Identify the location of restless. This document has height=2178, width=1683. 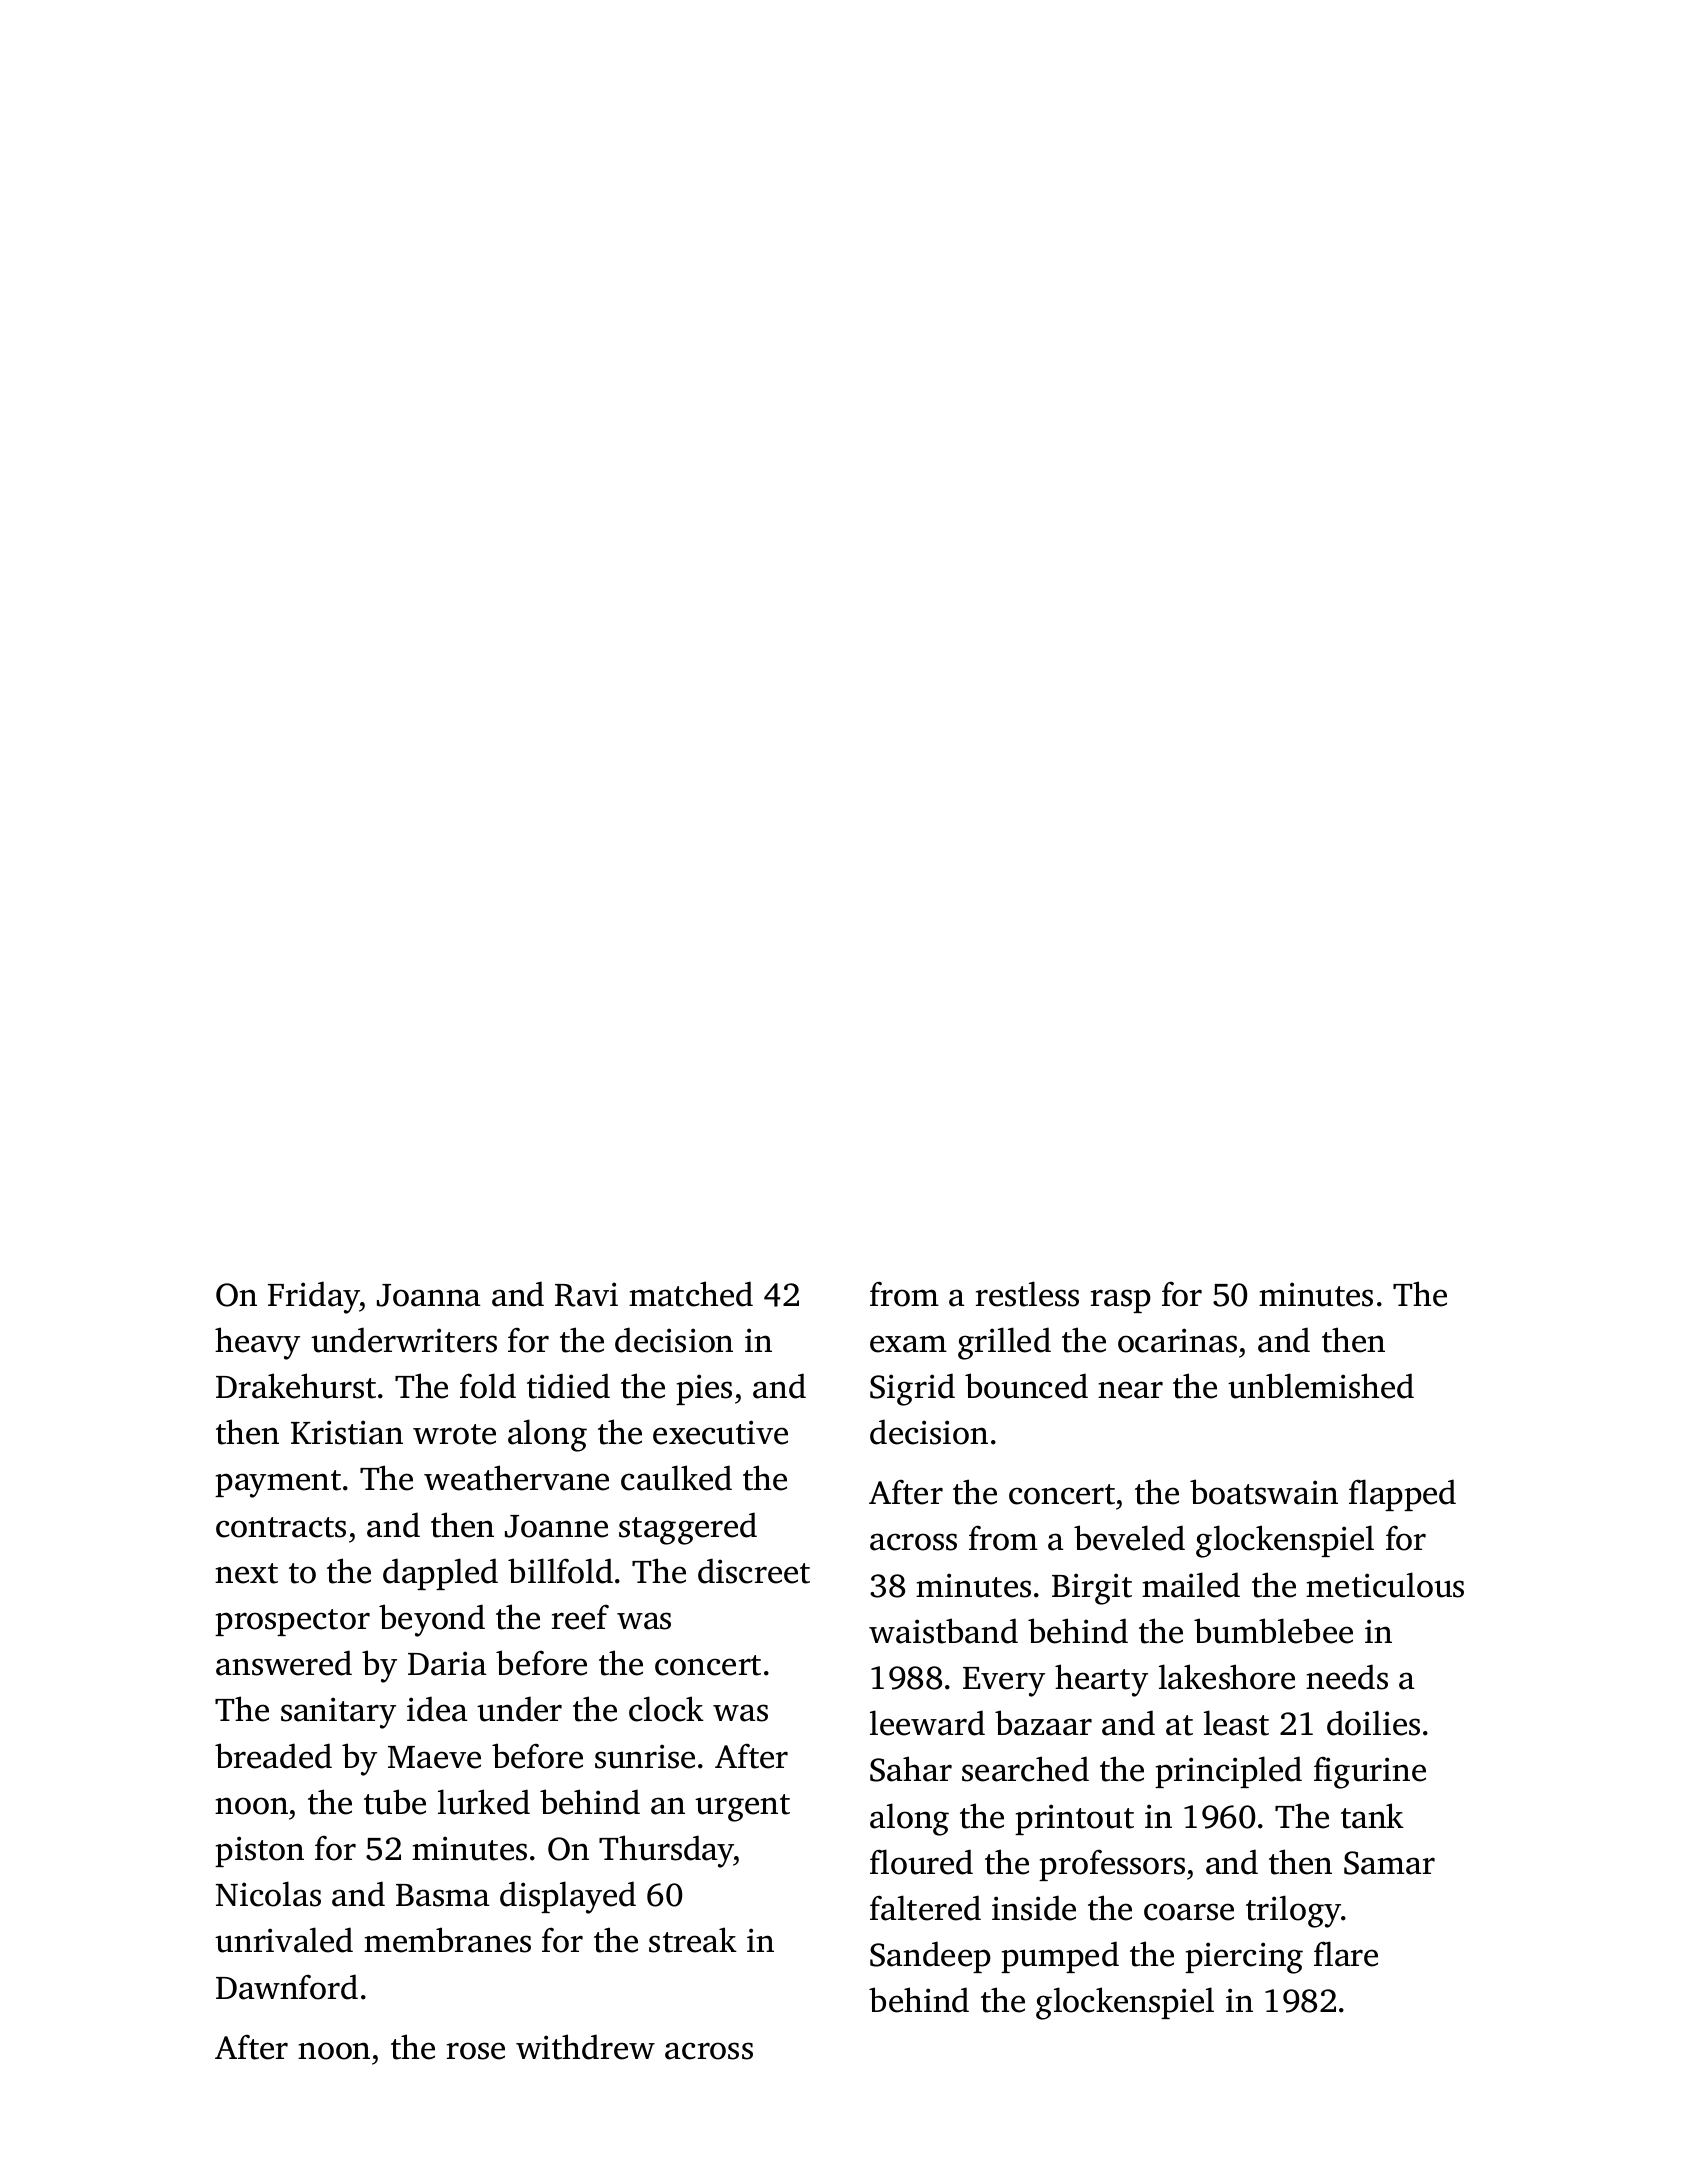
(1027, 1294).
